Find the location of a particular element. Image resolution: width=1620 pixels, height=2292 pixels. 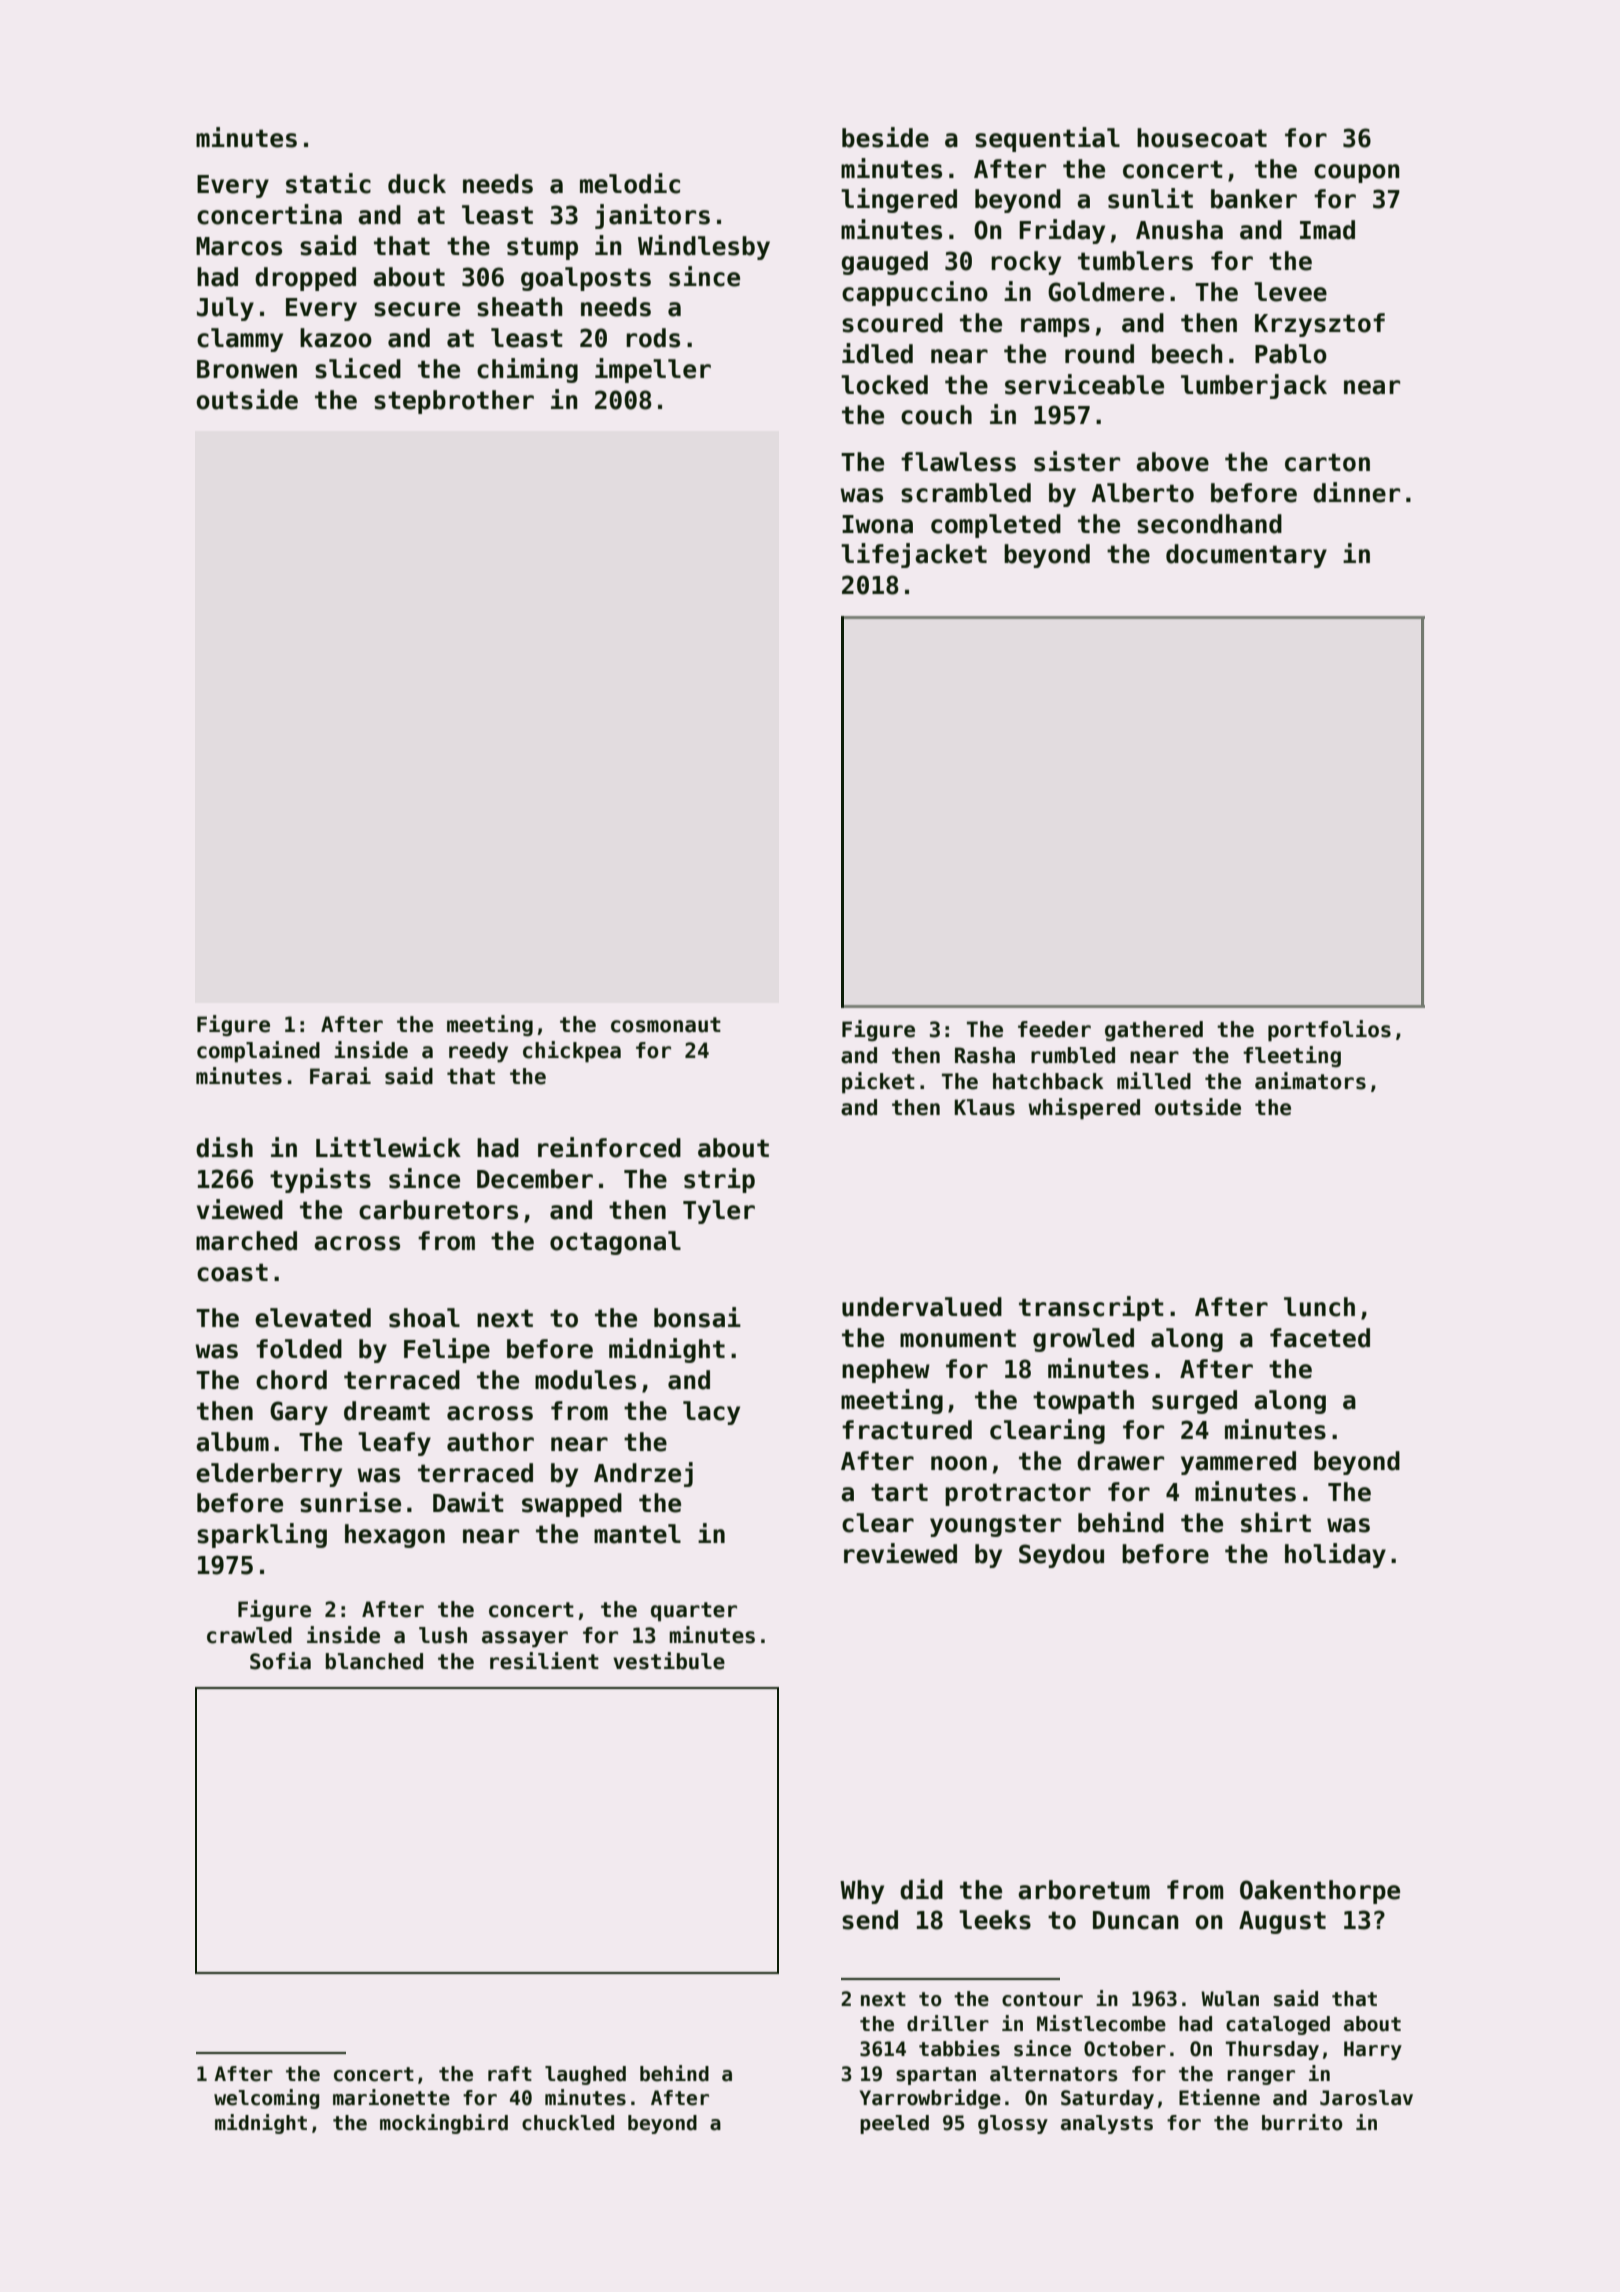

faceted is located at coordinates (1320, 1338).
